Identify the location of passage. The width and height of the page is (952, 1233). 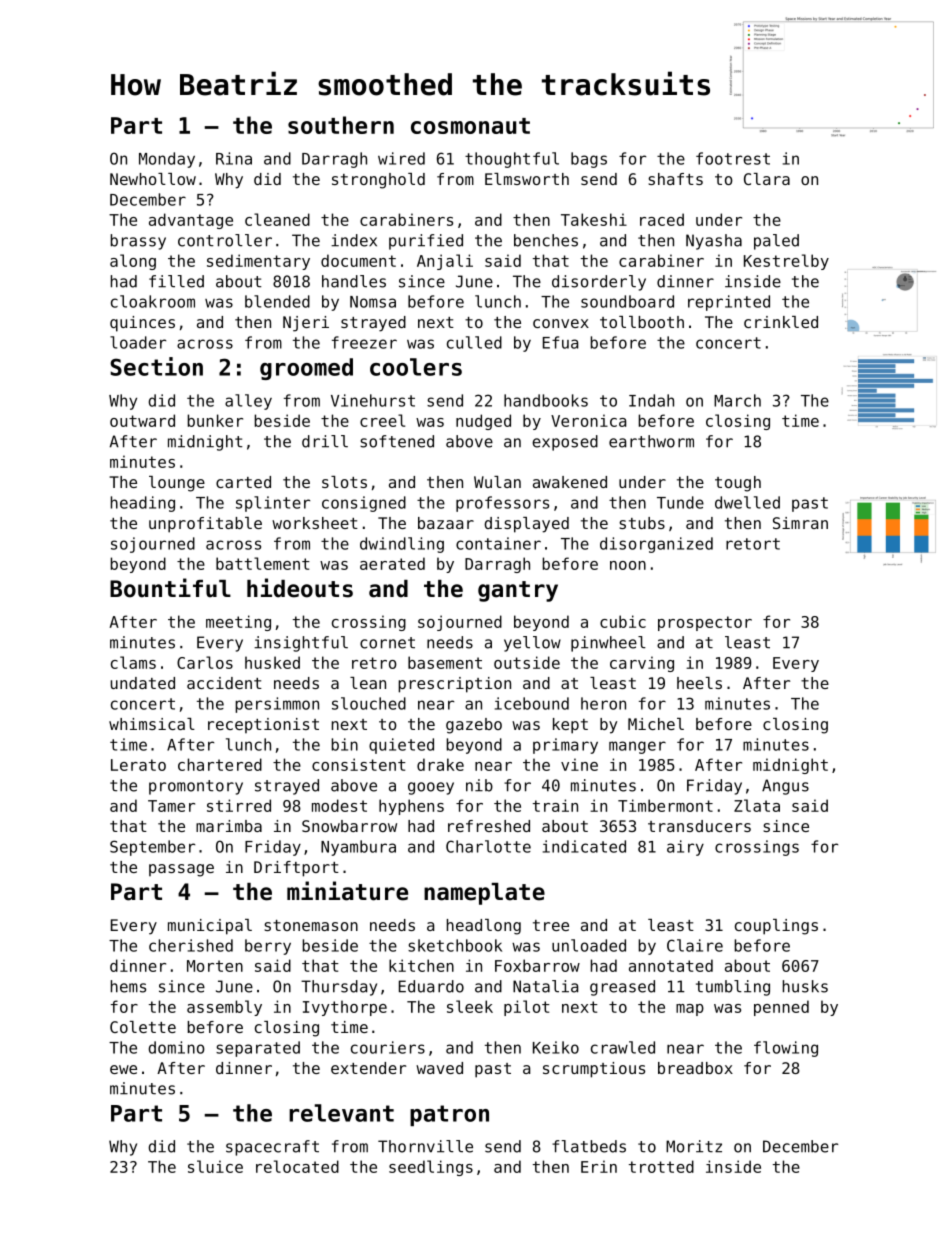
(181, 870).
